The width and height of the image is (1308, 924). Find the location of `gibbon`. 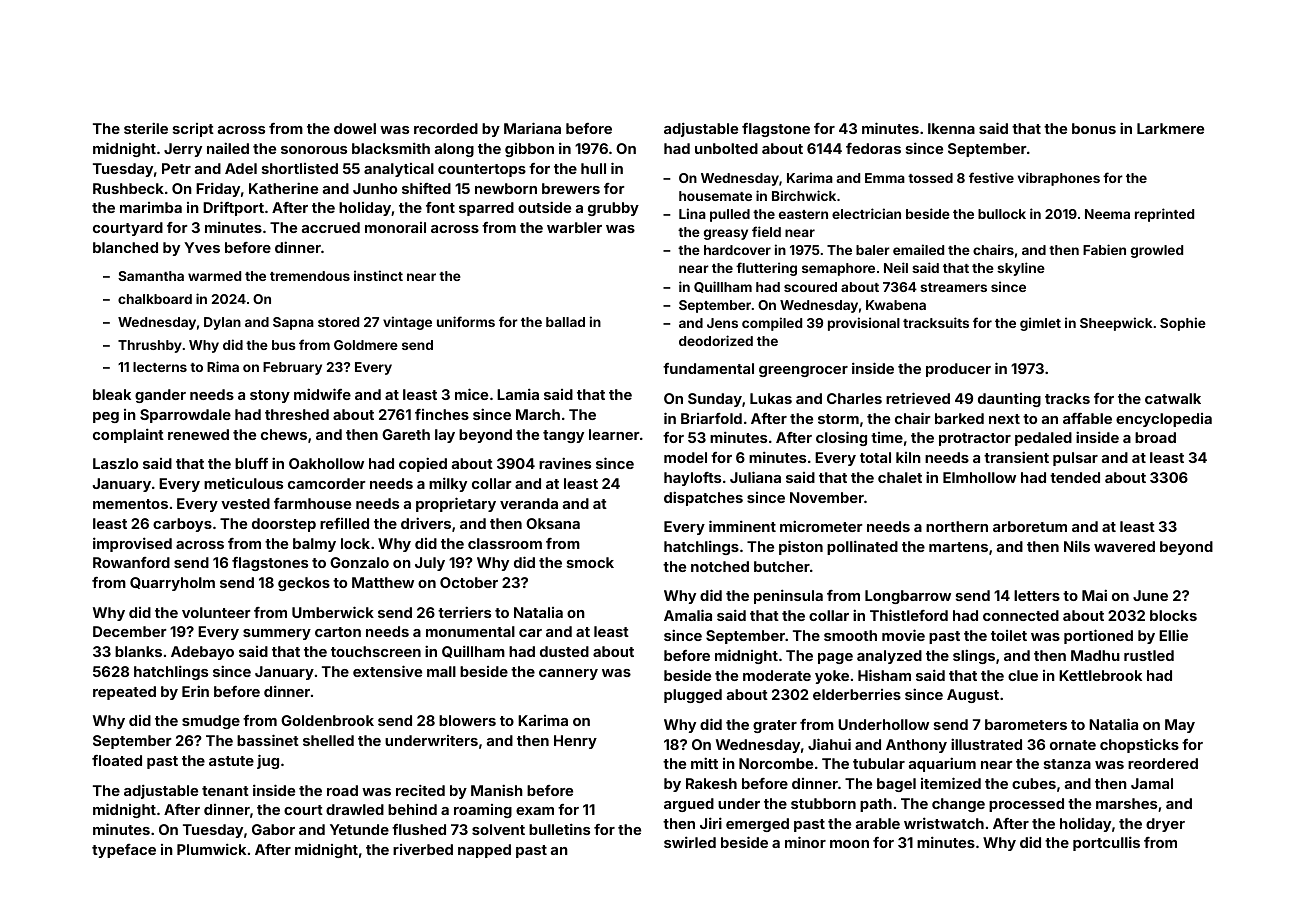

gibbon is located at coordinates (529, 150).
